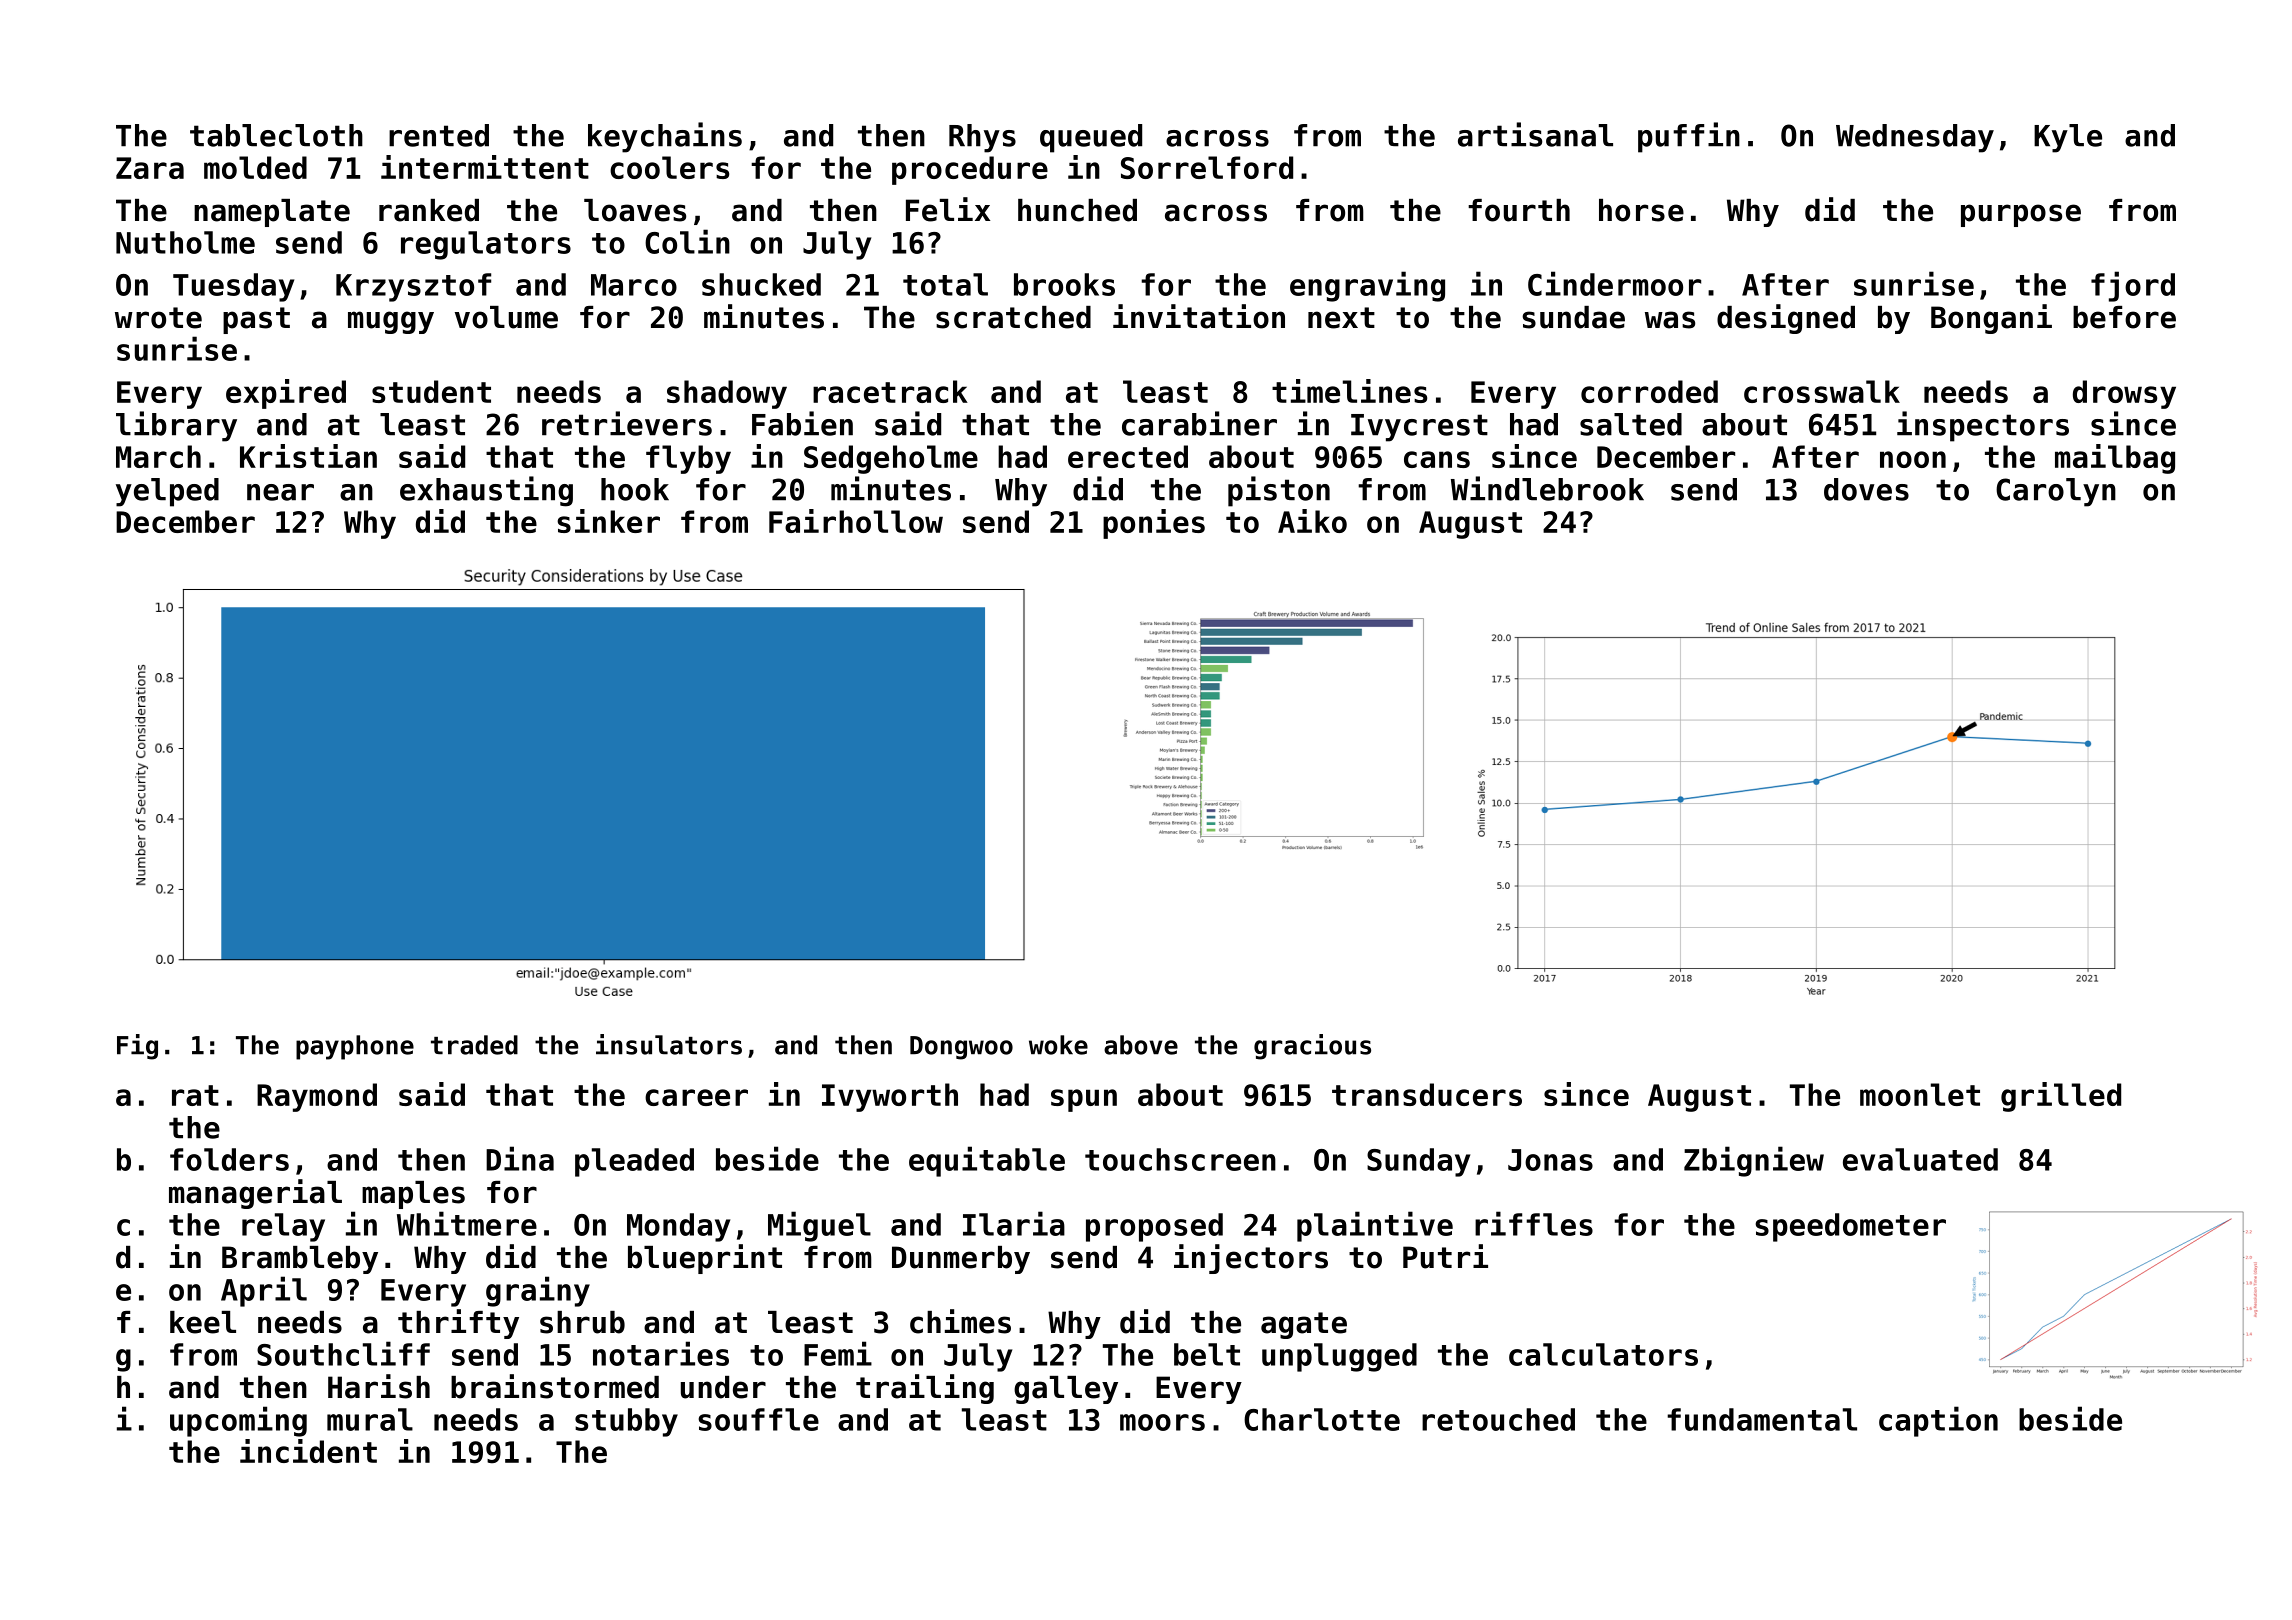  I want to click on woke, so click(1058, 1045).
